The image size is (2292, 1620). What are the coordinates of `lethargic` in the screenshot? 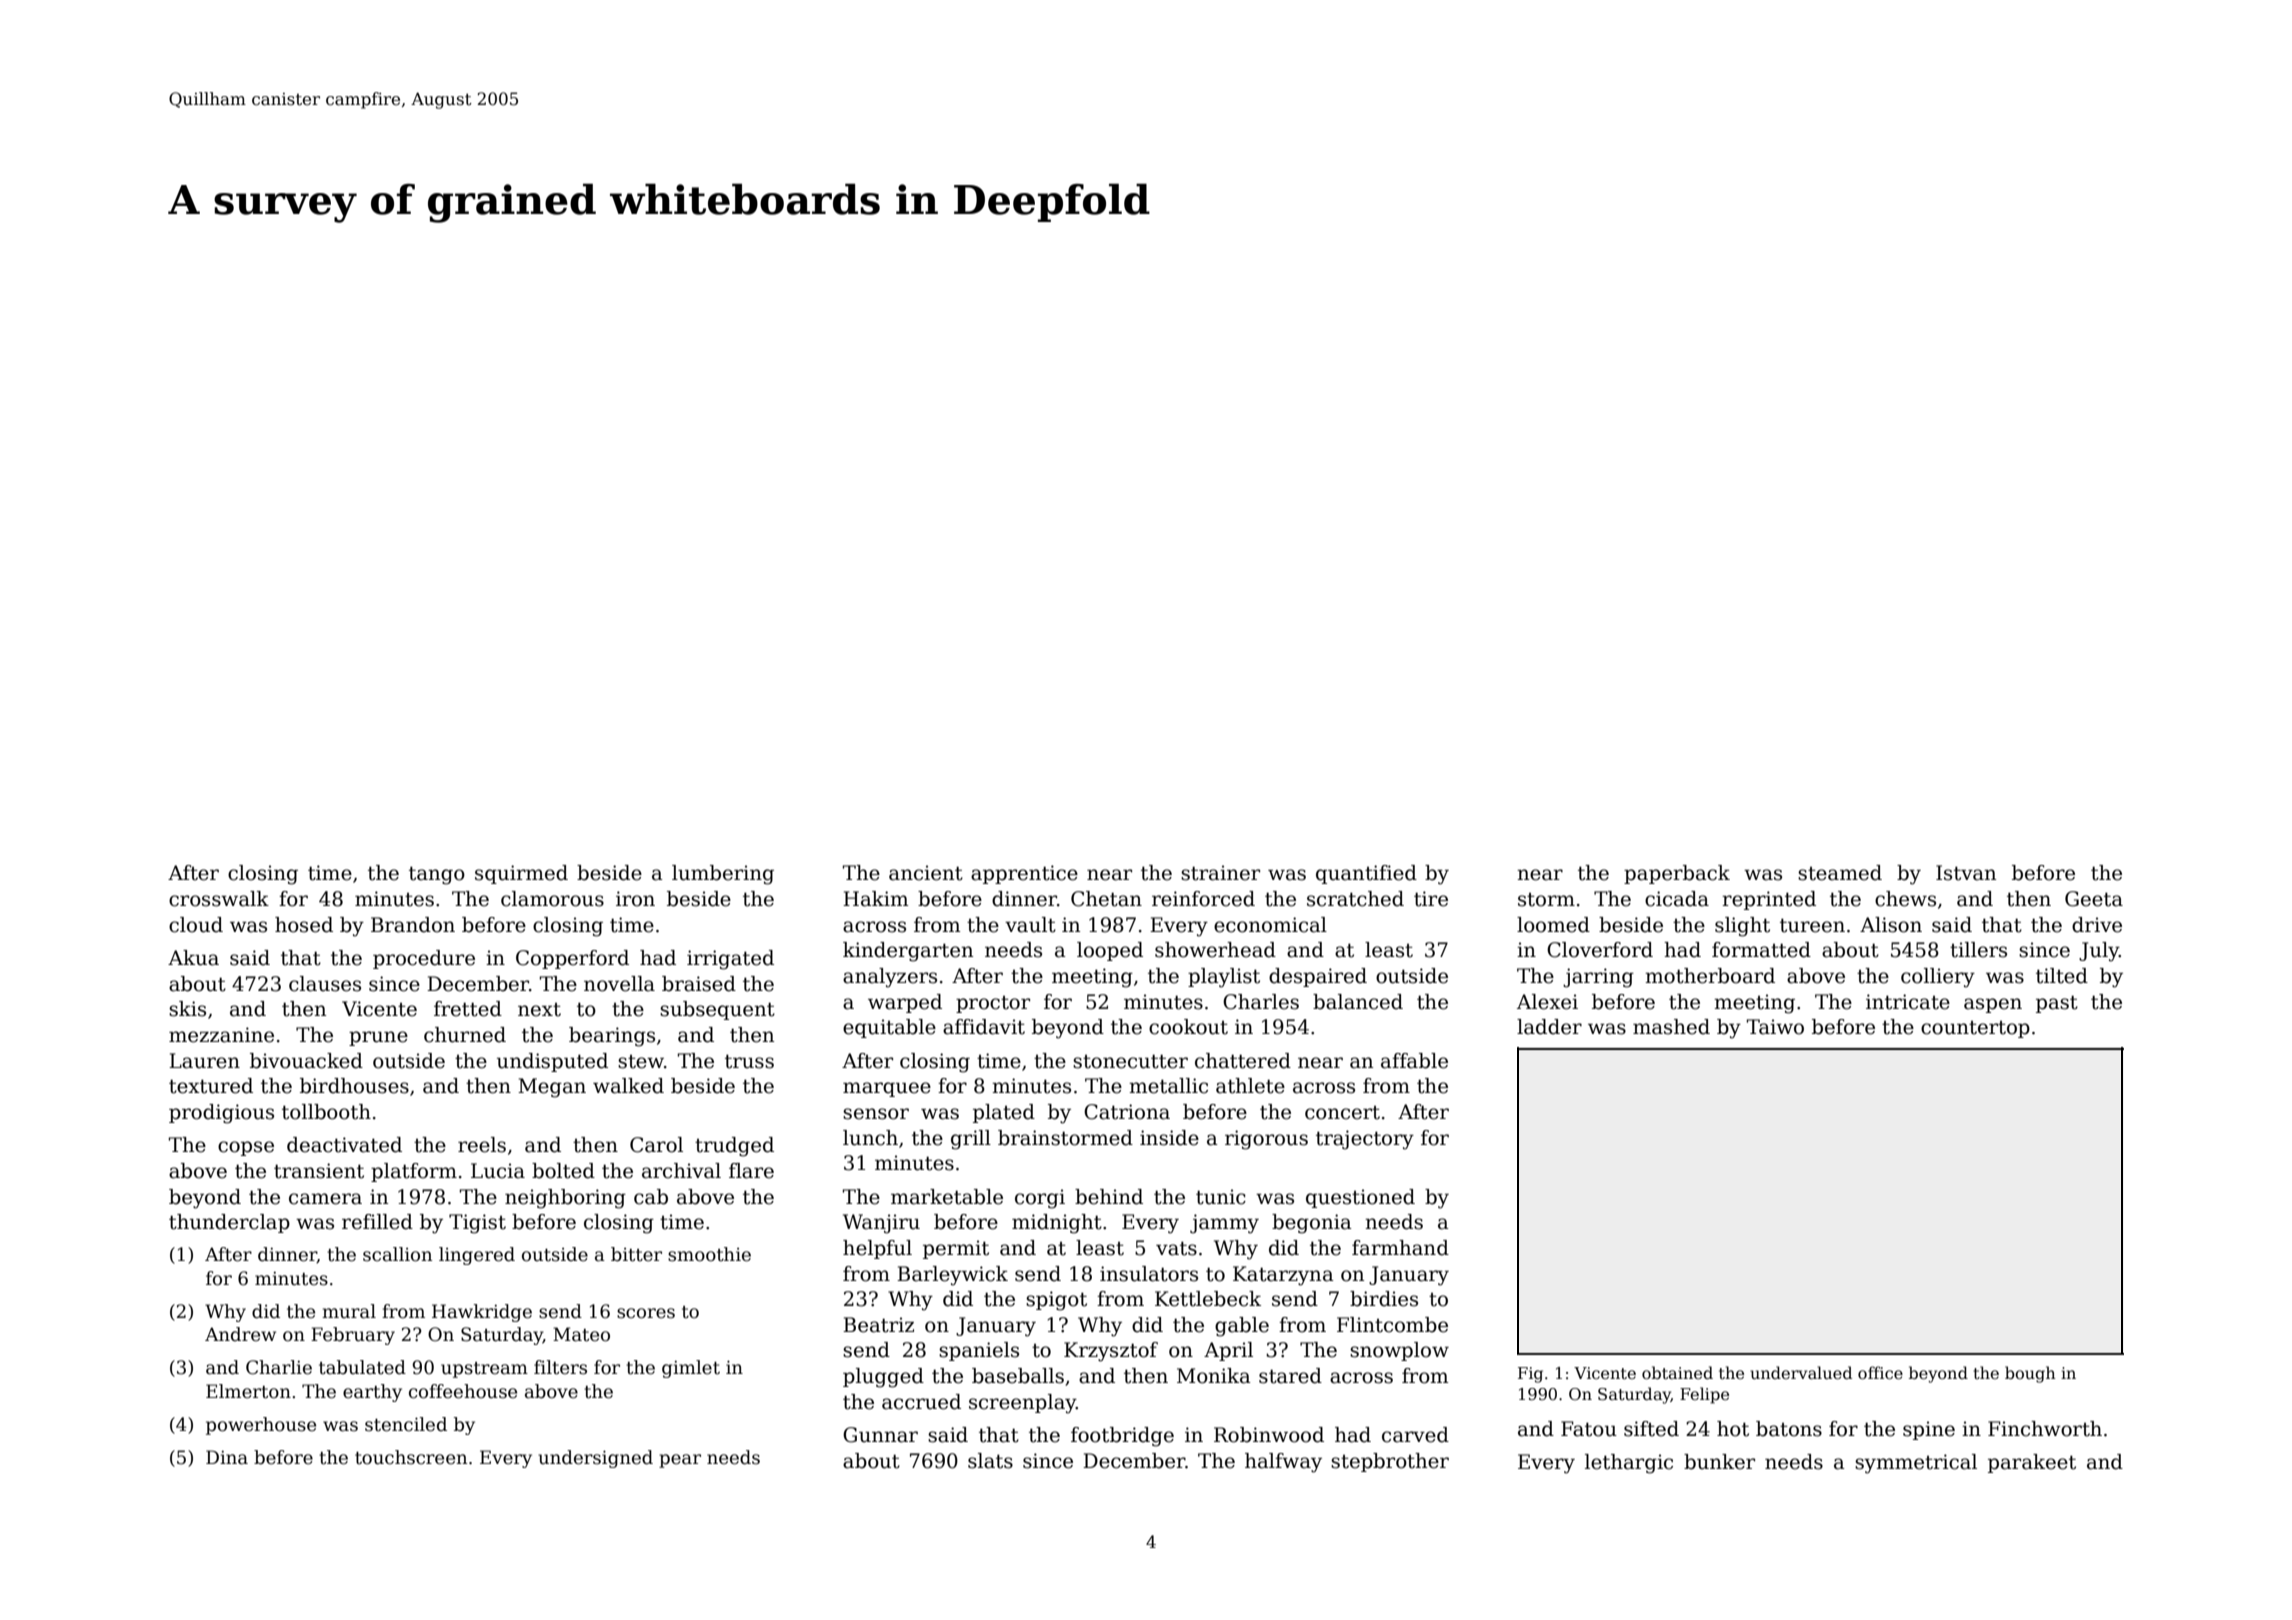 It's located at (1629, 1464).
